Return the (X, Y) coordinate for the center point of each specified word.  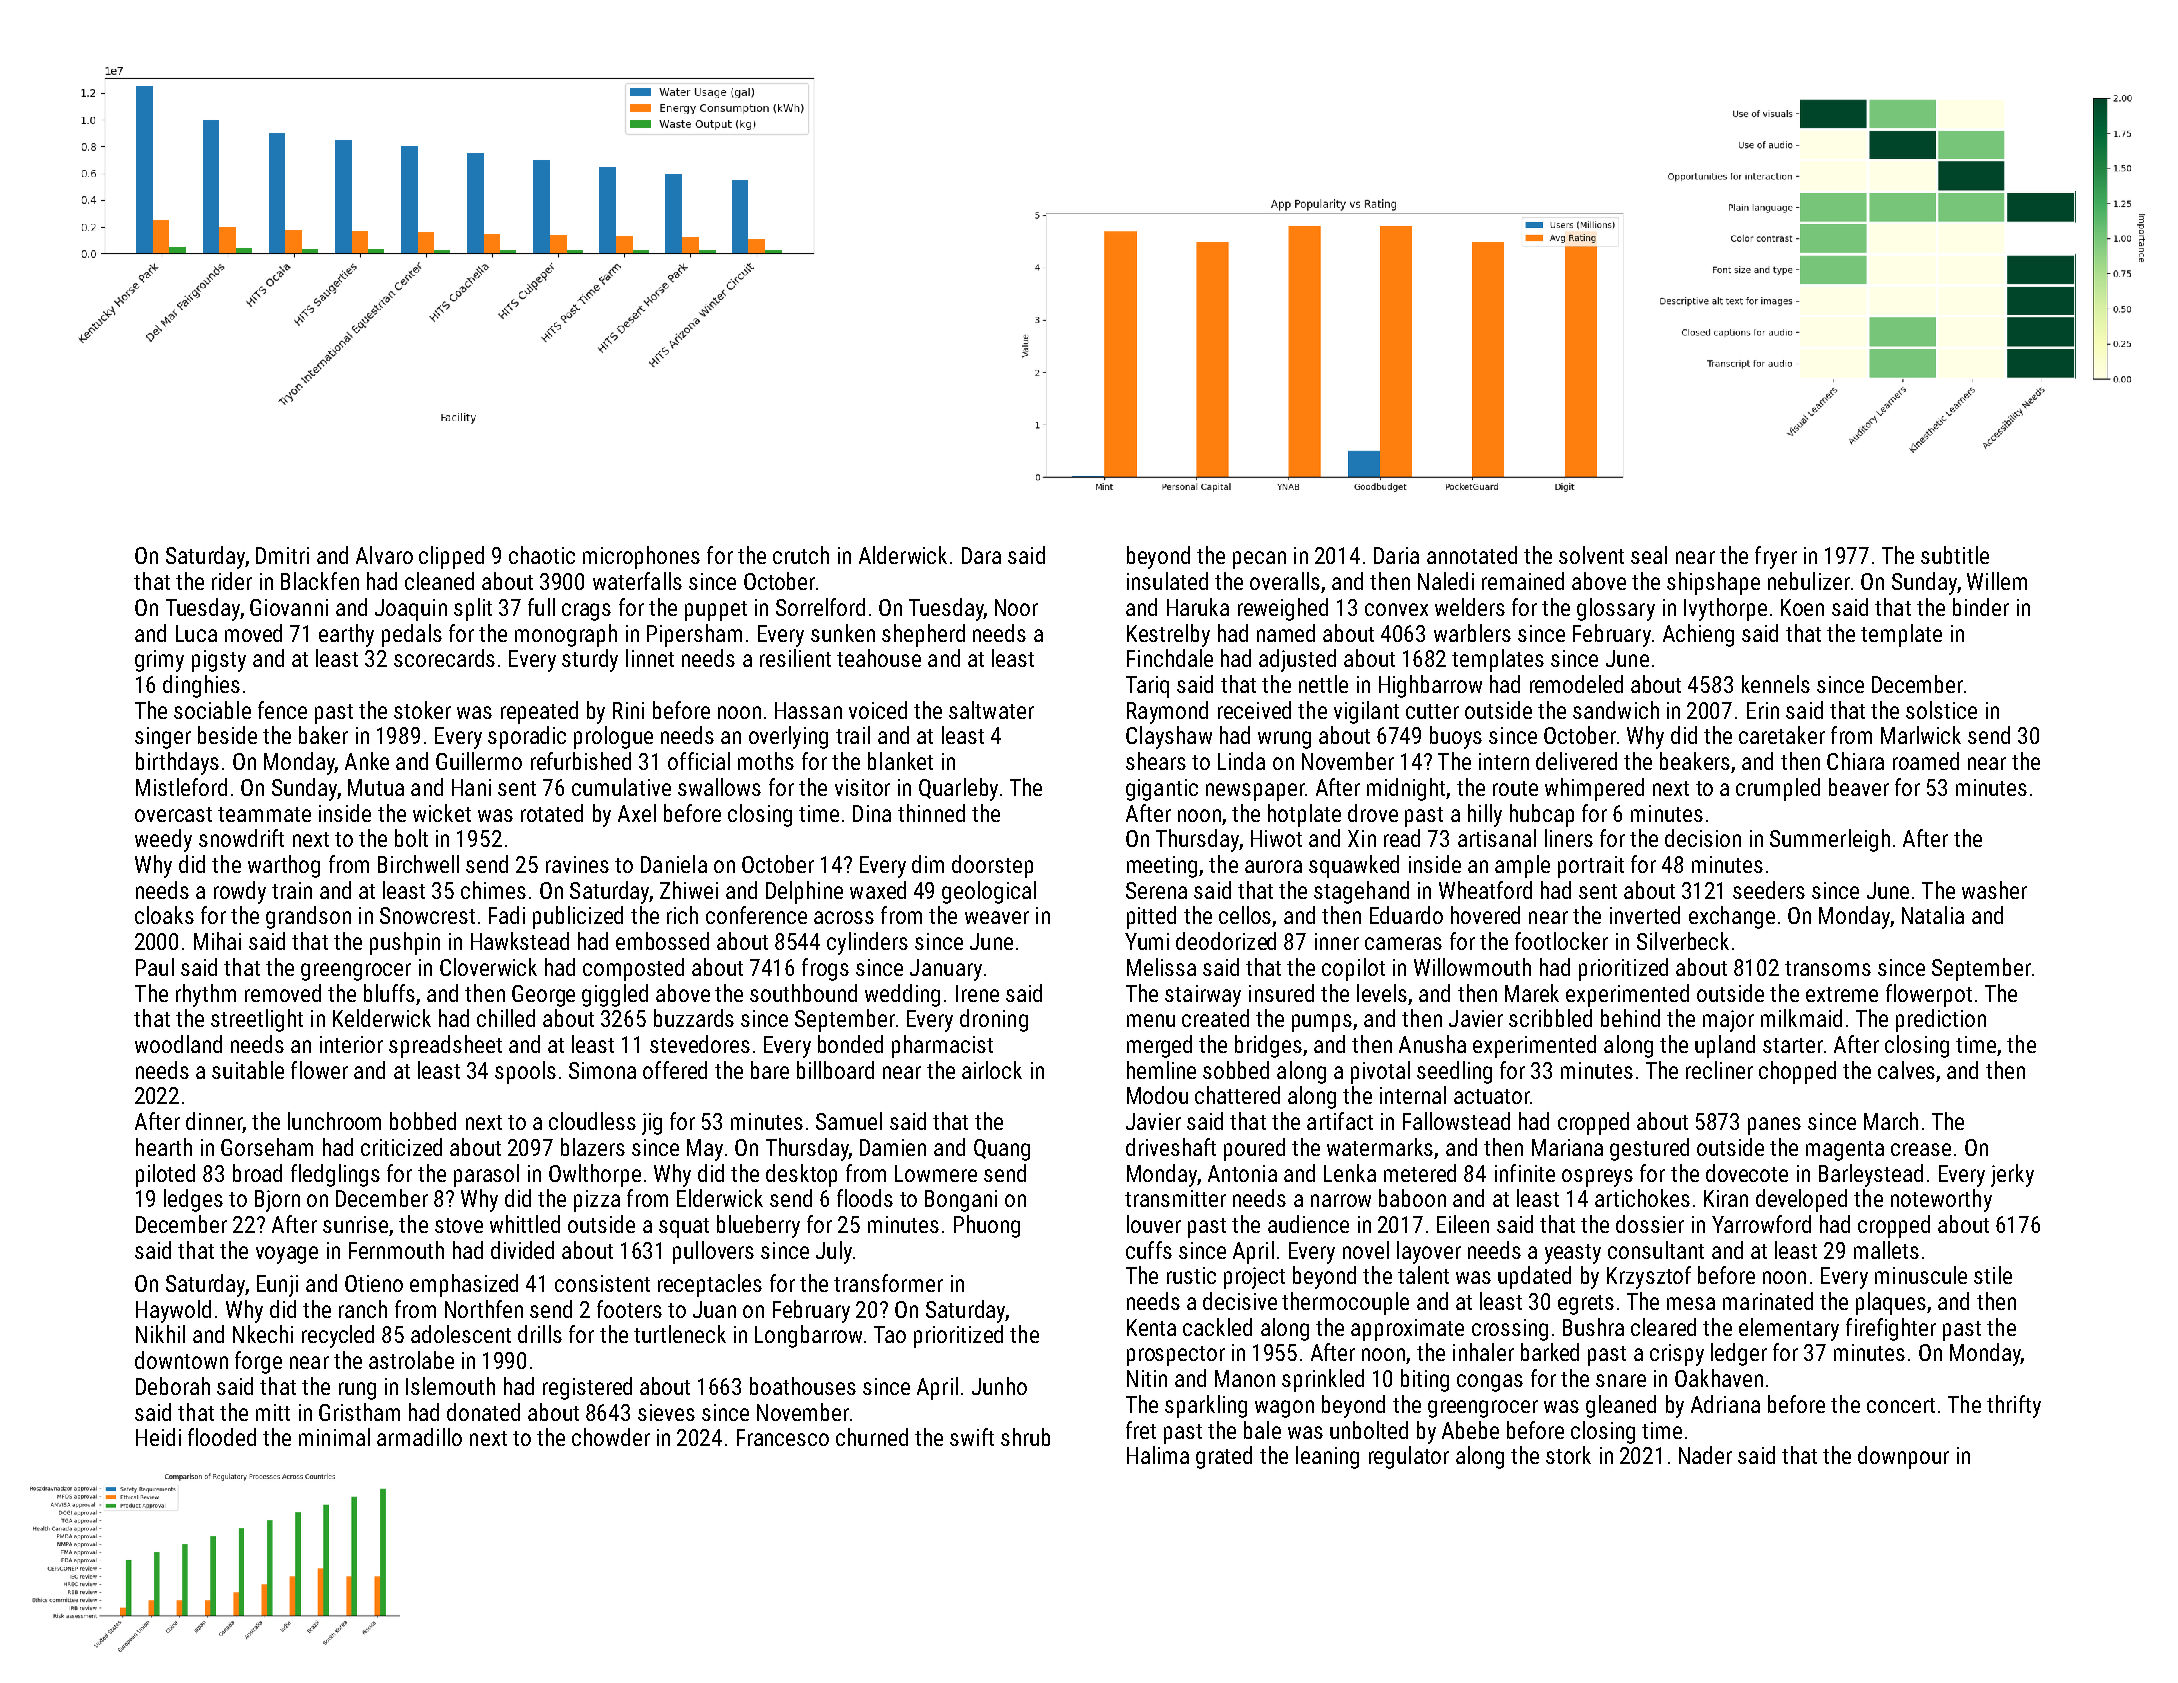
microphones (641, 557)
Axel (637, 813)
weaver (997, 917)
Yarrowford (1761, 1224)
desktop (801, 1175)
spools (525, 1072)
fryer (1776, 557)
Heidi (158, 1437)
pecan (1259, 560)
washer (1994, 890)
